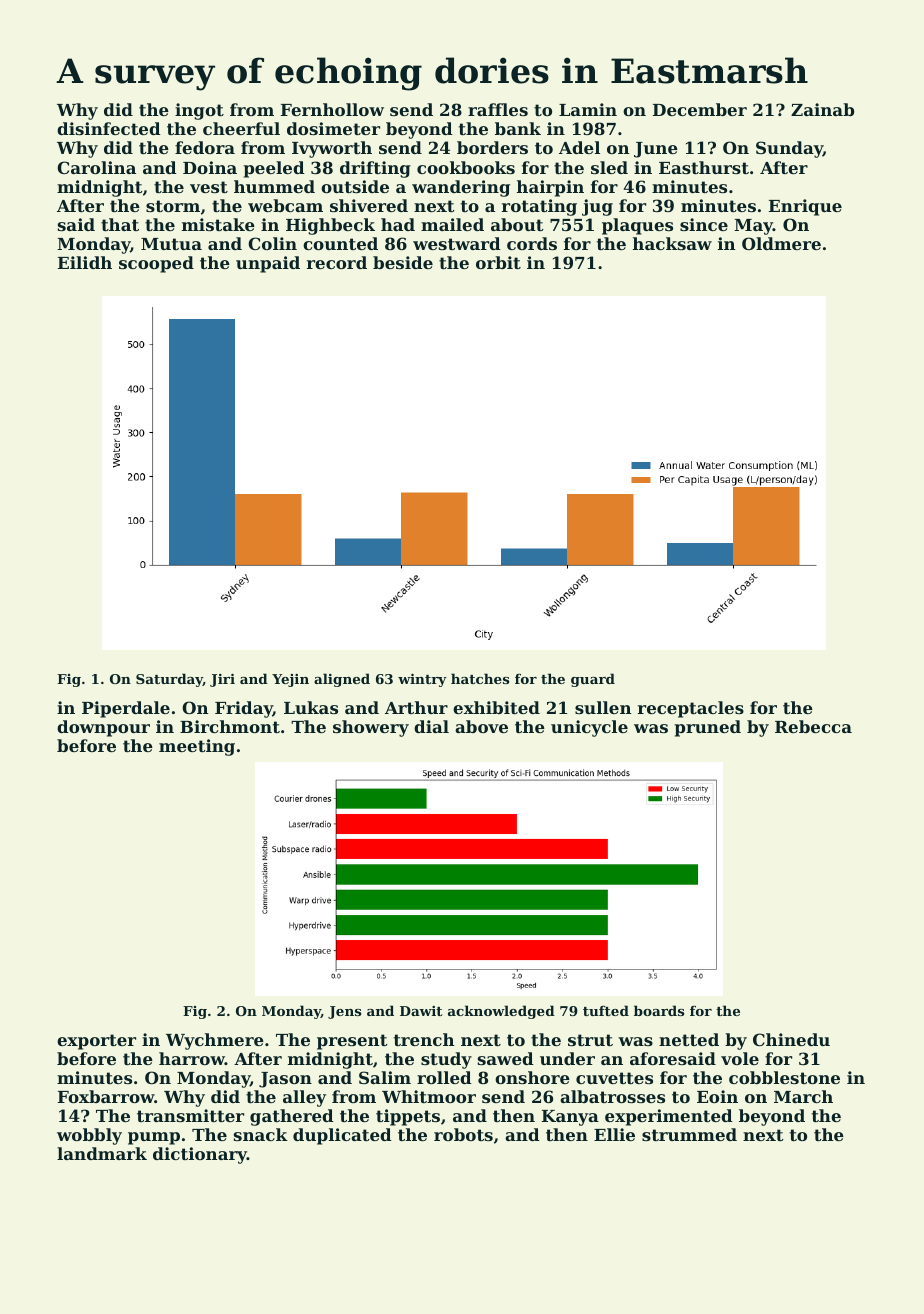  Describe the element at coordinates (408, 1117) in the document. I see `tippets` at that location.
